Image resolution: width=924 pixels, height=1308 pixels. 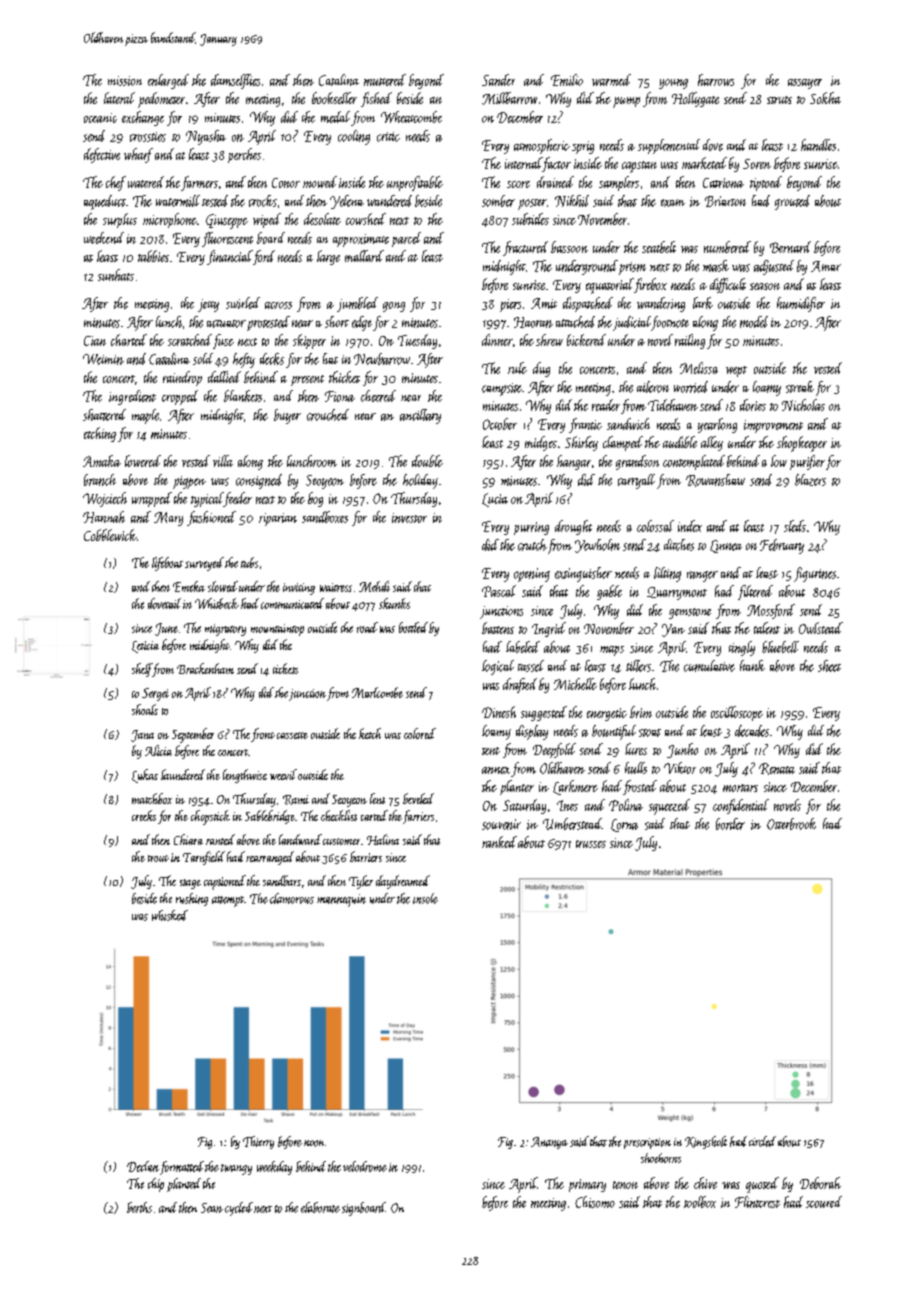 I want to click on tickets, so click(x=285, y=668).
